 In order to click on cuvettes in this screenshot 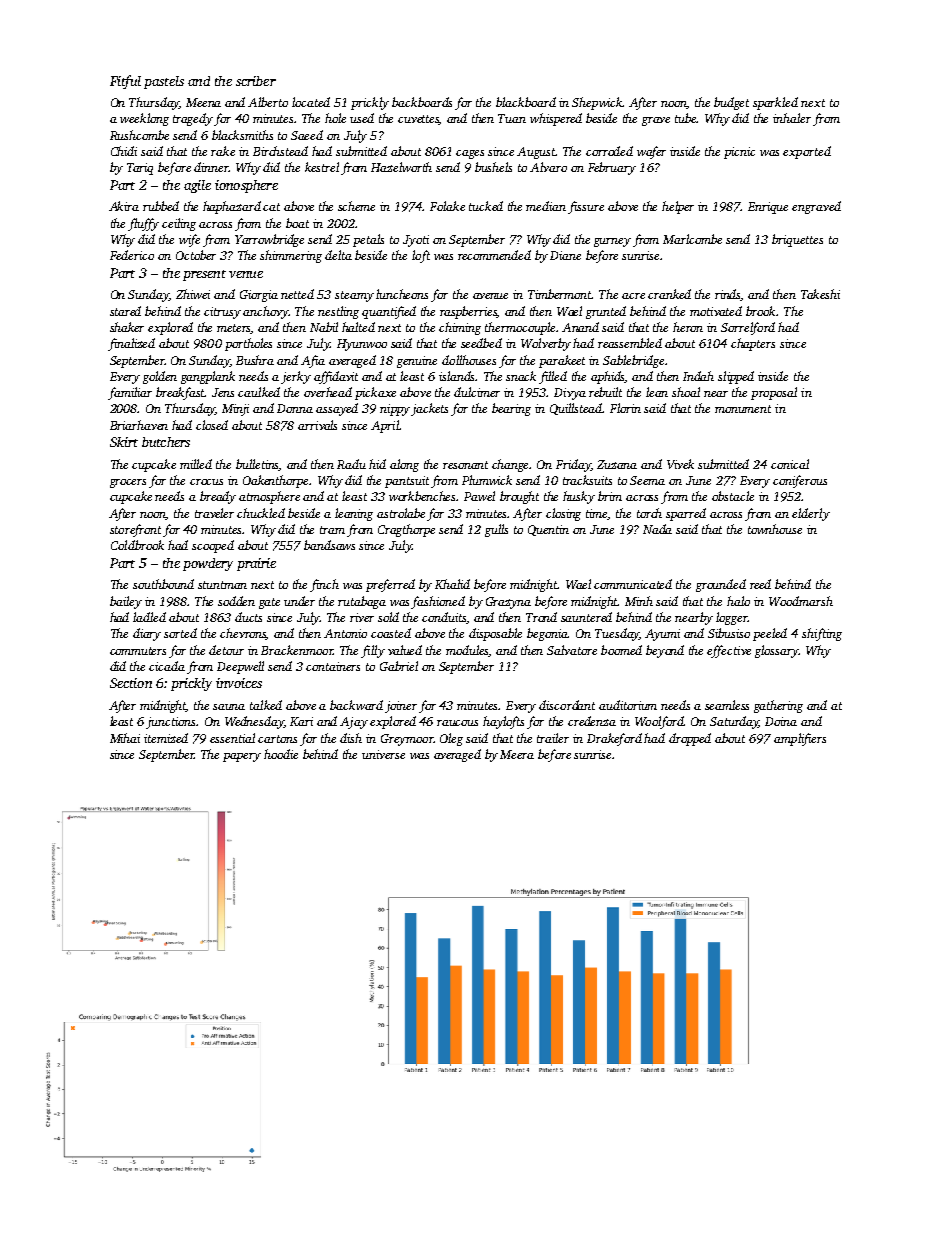, I will do `click(419, 120)`.
